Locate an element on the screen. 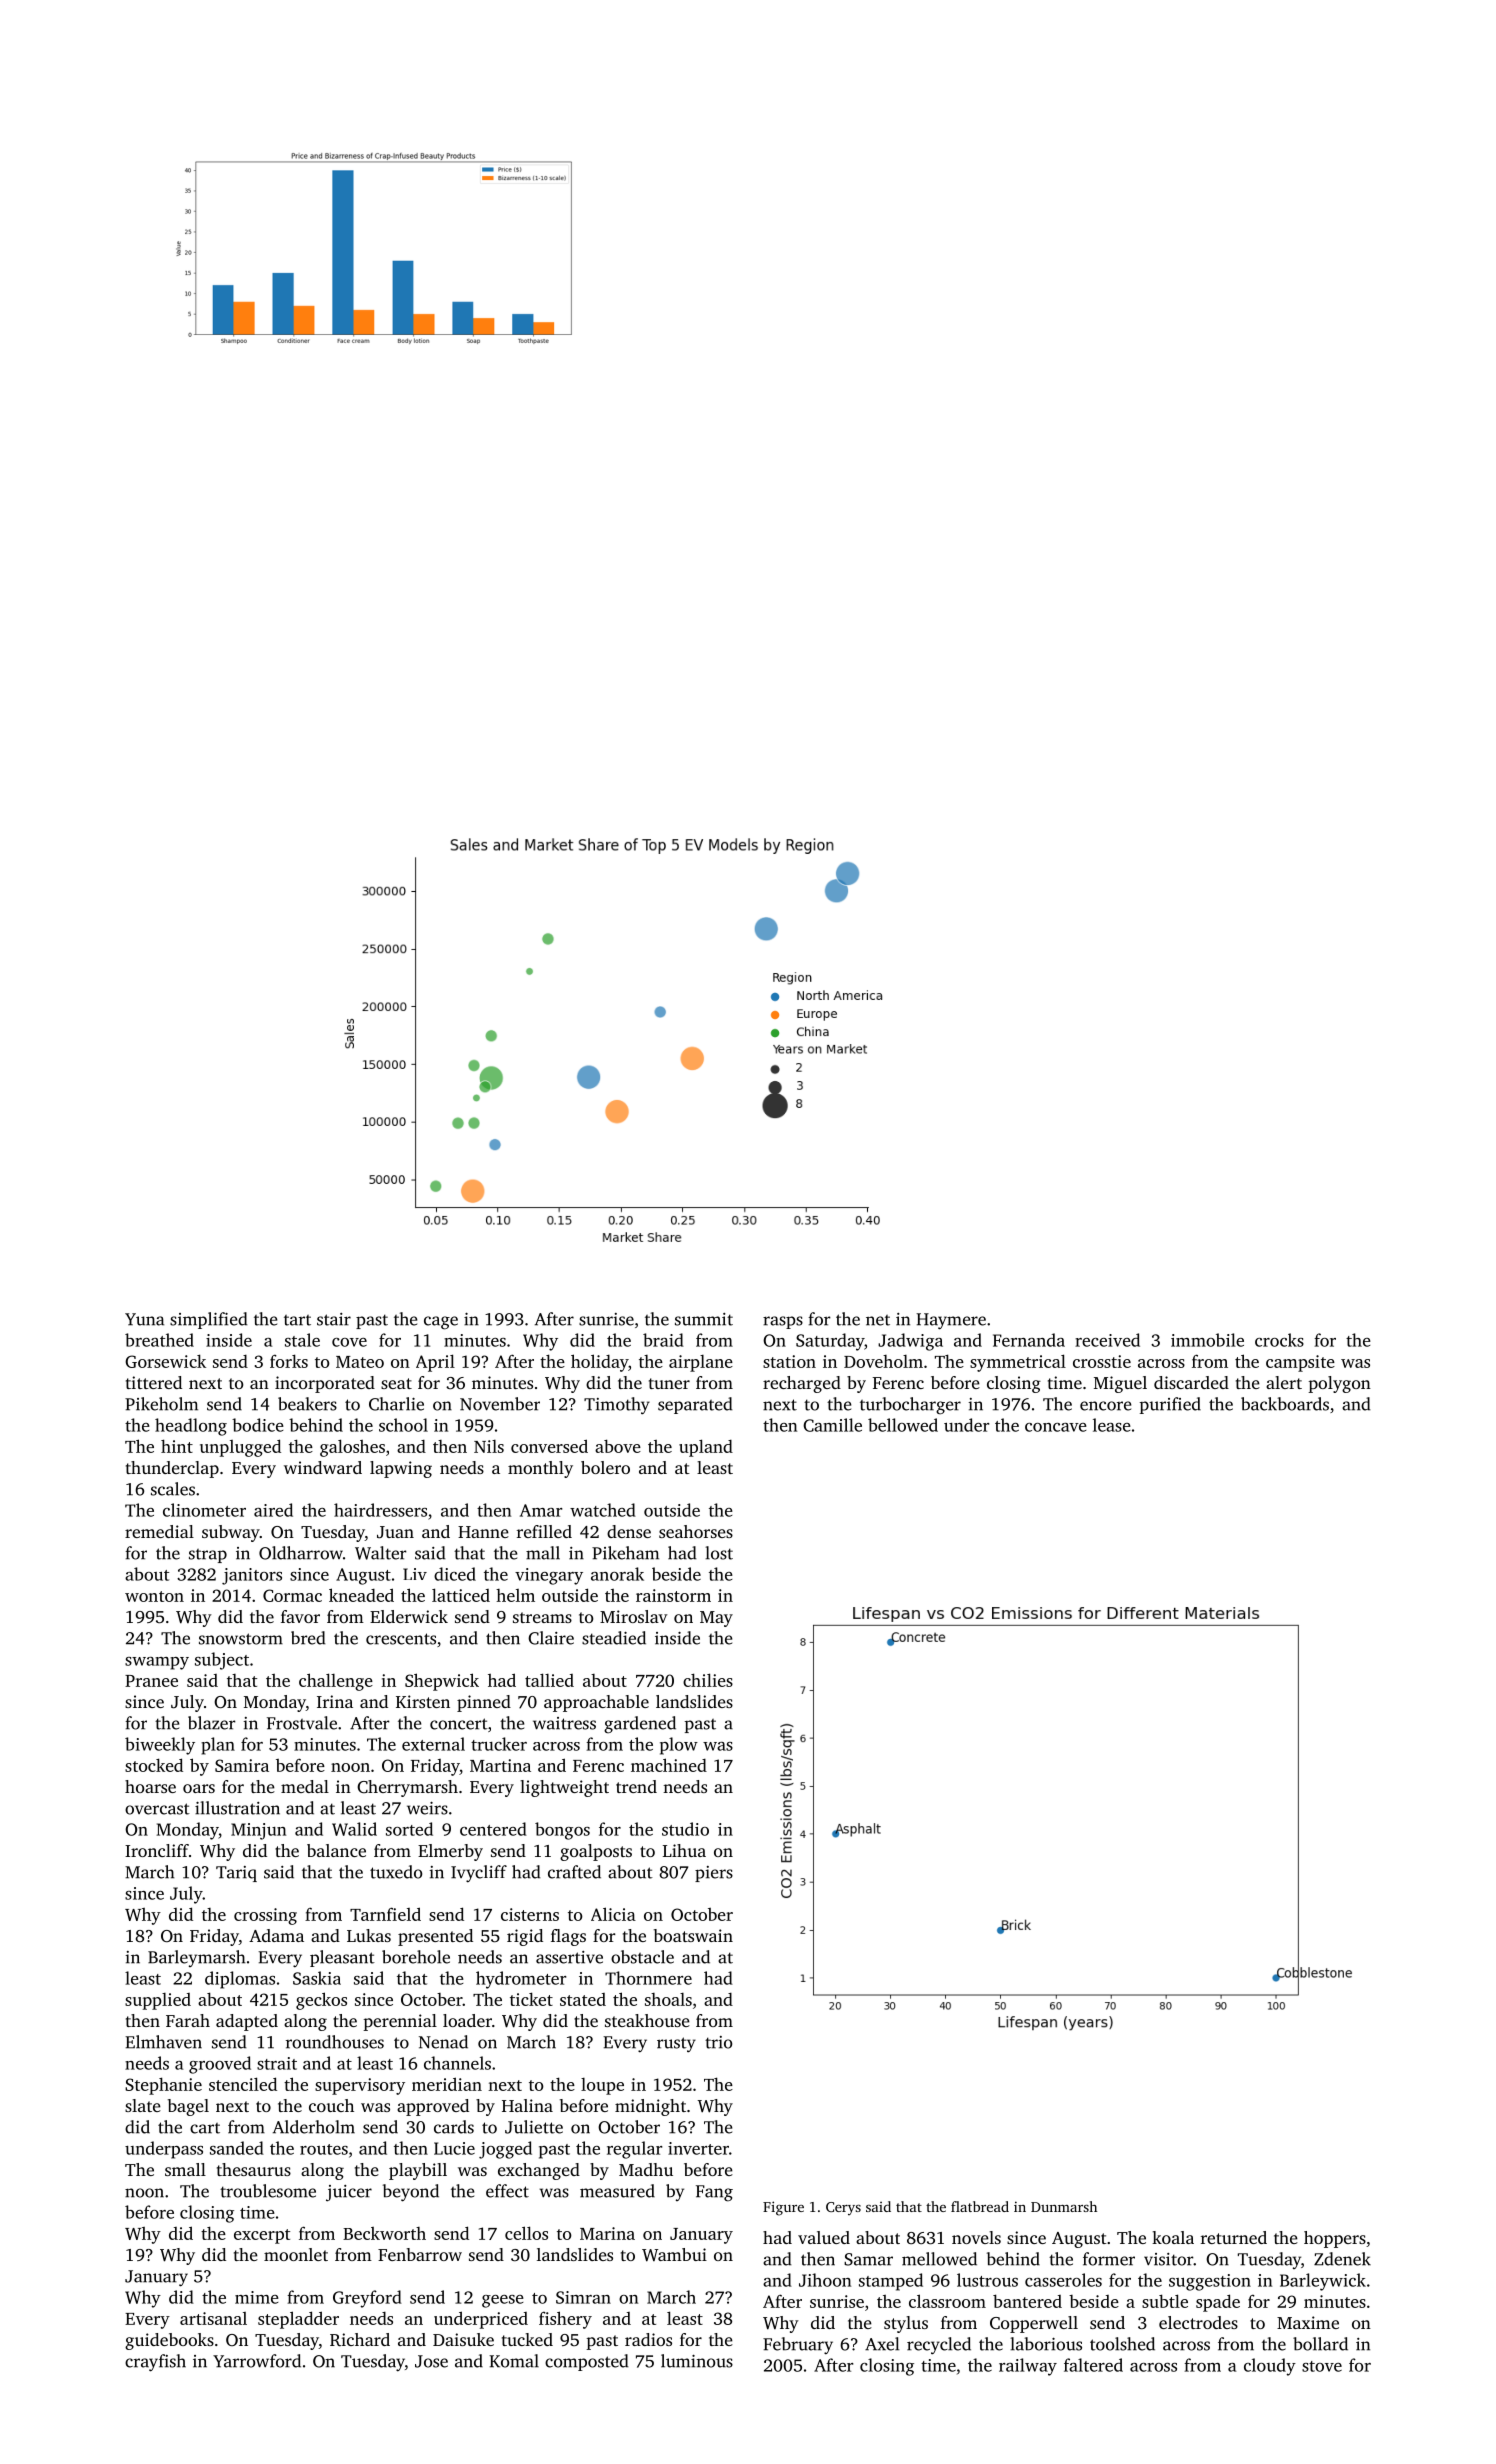 This screenshot has width=1496, height=2464. hint is located at coordinates (177, 1446).
